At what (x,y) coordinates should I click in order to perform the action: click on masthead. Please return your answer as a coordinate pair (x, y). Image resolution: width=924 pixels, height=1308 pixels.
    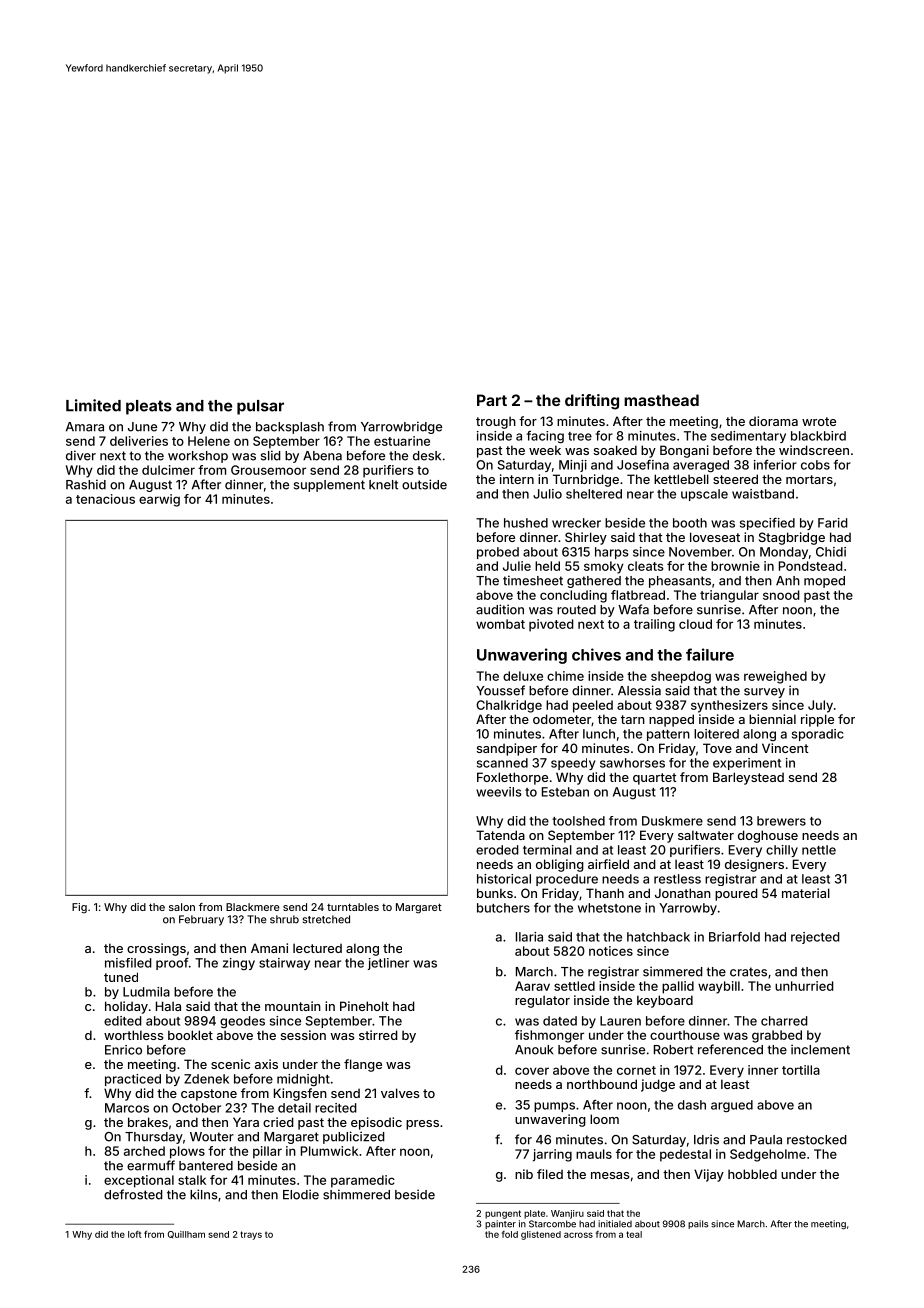
    Looking at the image, I should click on (661, 400).
